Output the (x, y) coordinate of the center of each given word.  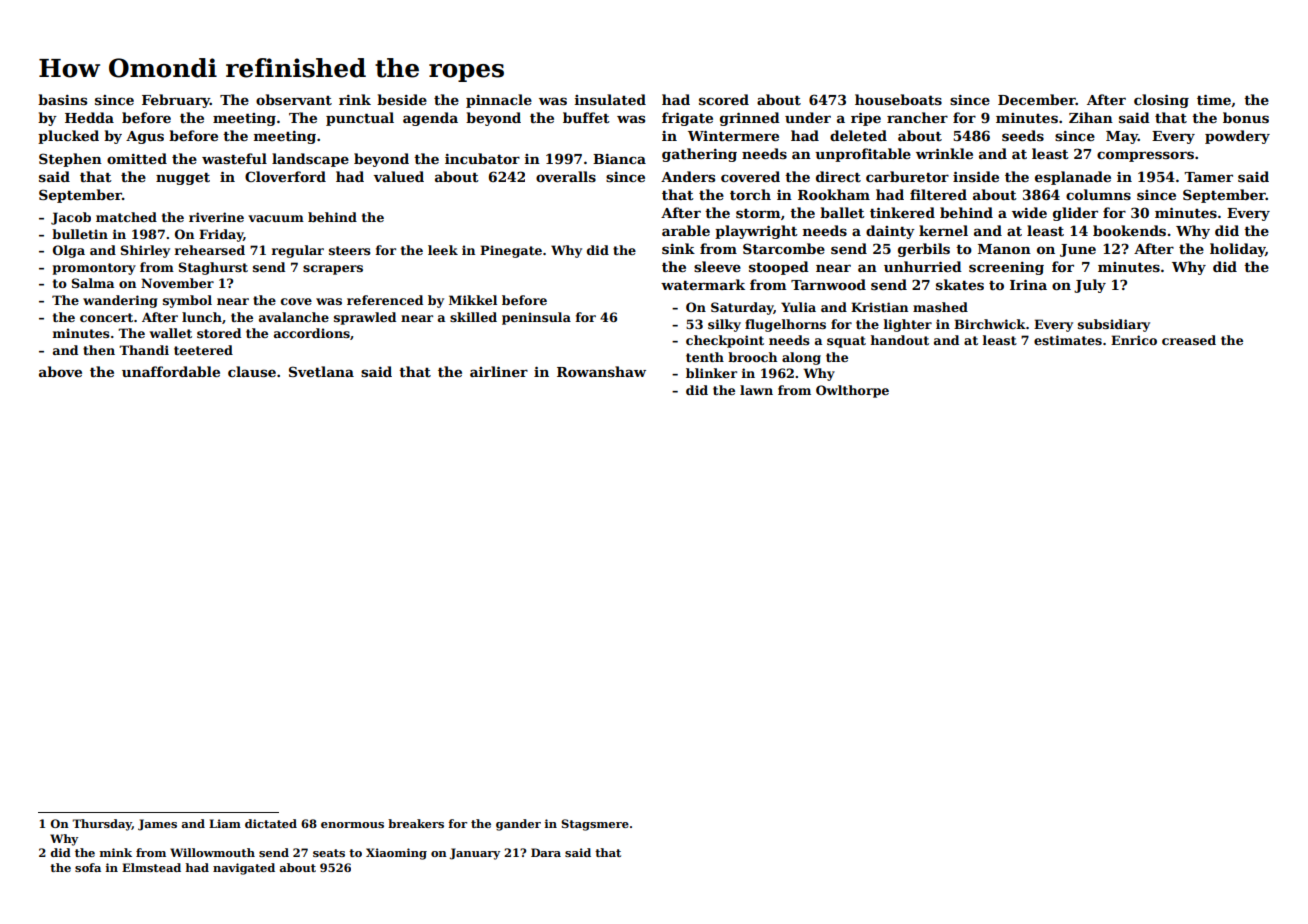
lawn (756, 390)
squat (846, 342)
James (157, 825)
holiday (1238, 250)
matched (126, 217)
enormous (352, 825)
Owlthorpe (852, 391)
